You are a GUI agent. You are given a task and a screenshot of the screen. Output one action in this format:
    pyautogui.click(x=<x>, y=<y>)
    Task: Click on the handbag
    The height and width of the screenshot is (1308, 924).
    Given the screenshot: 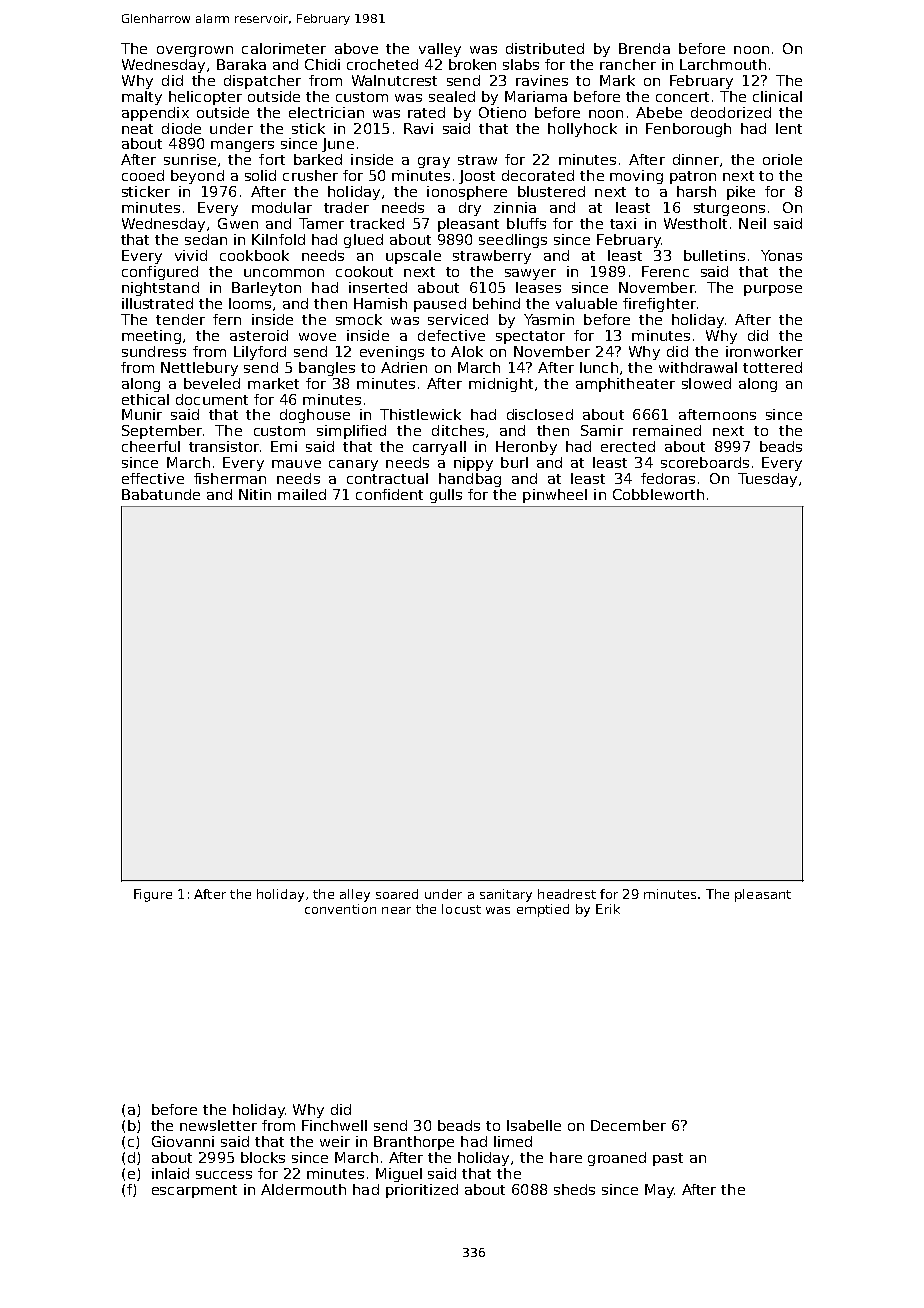 What is the action you would take?
    pyautogui.click(x=470, y=480)
